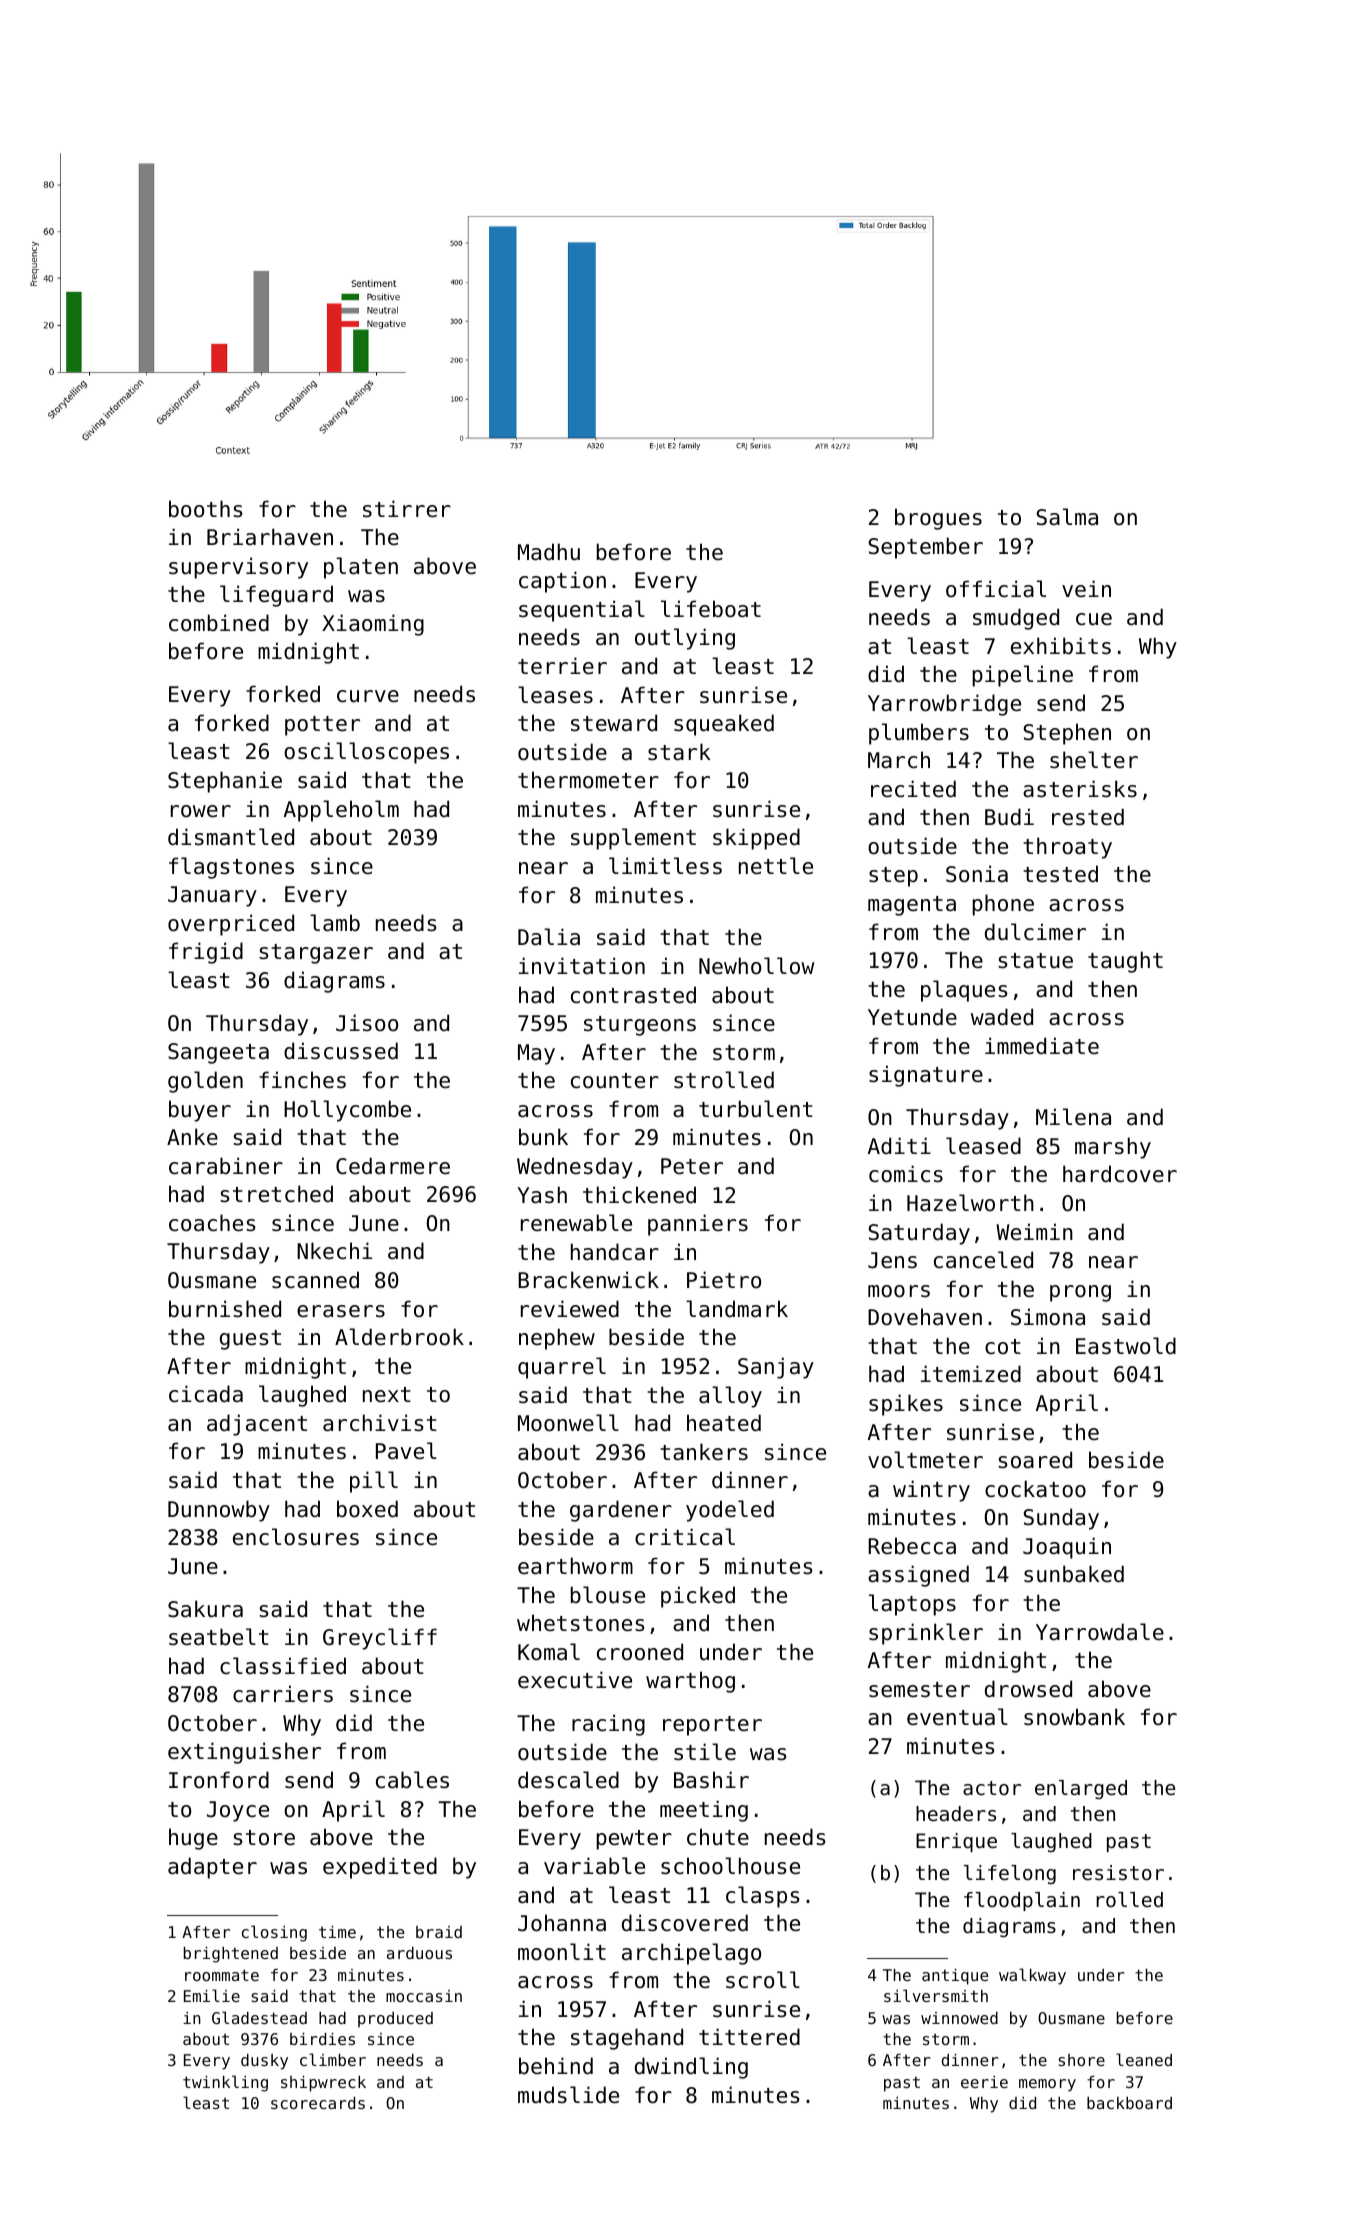 Image resolution: width=1348 pixels, height=2221 pixels. Describe the element at coordinates (1067, 517) in the page. I see `Salma` at that location.
